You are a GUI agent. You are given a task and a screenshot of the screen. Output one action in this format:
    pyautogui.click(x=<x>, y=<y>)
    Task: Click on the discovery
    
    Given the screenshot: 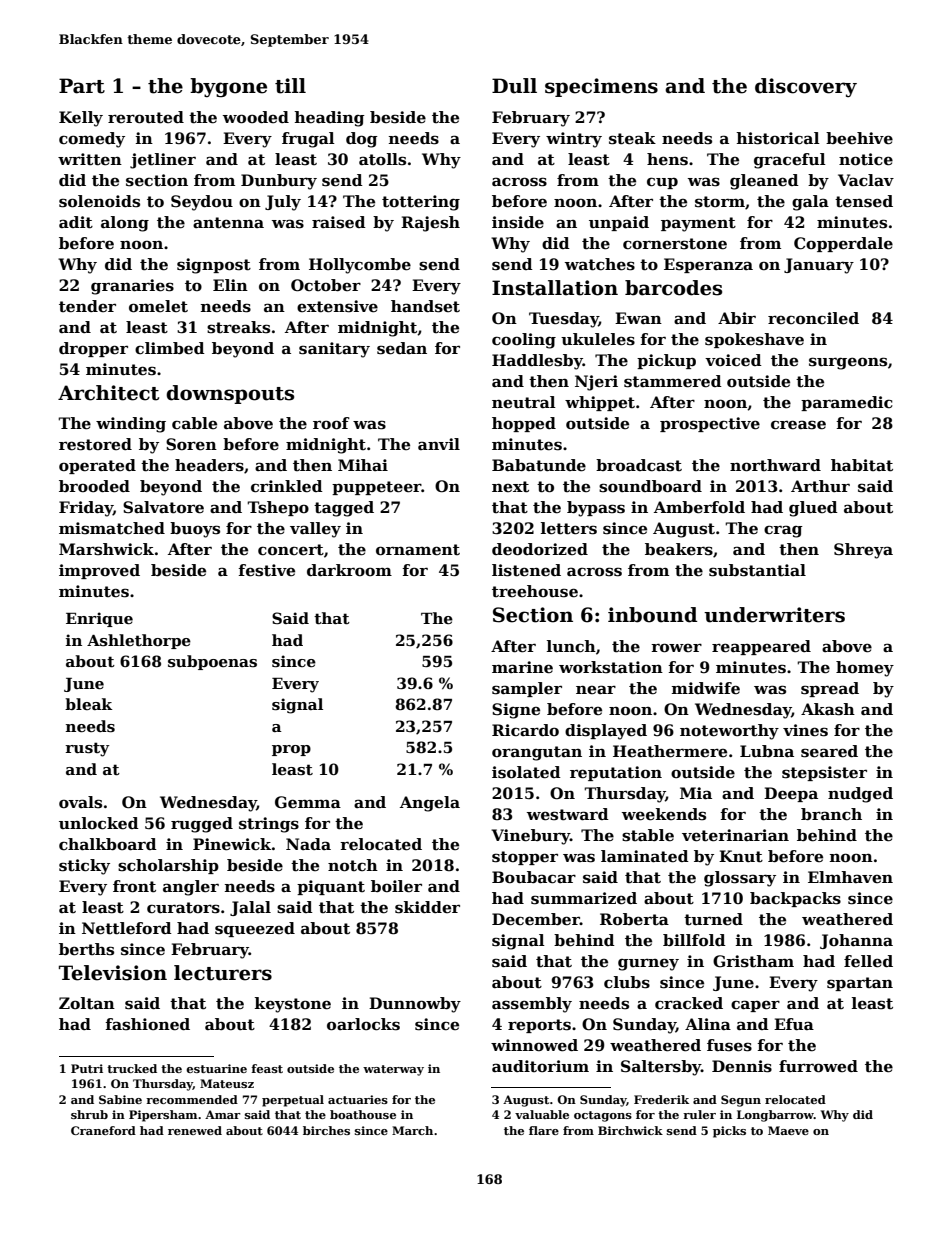 What is the action you would take?
    pyautogui.click(x=806, y=87)
